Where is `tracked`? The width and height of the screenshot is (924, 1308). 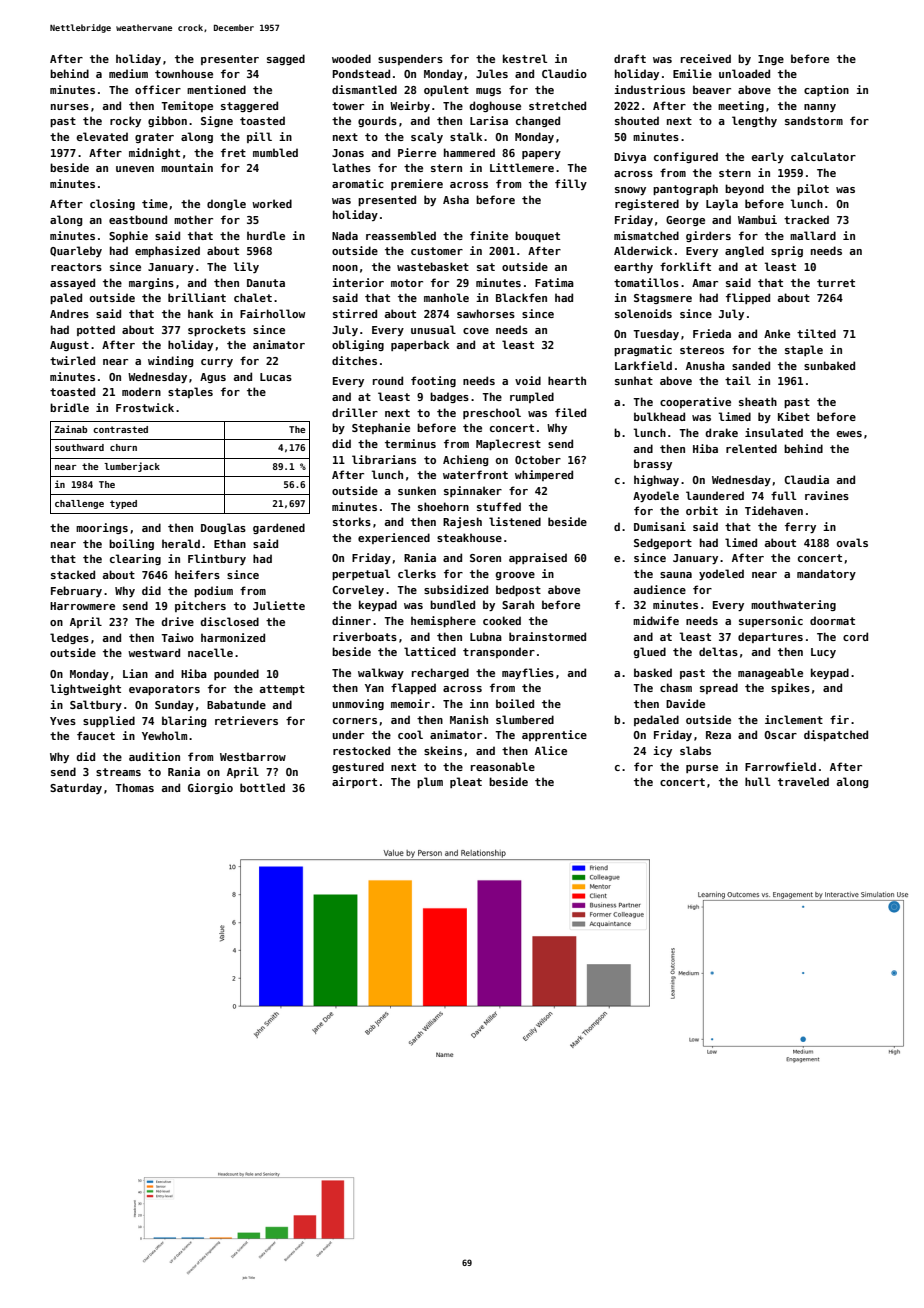 tracked is located at coordinates (806, 219).
